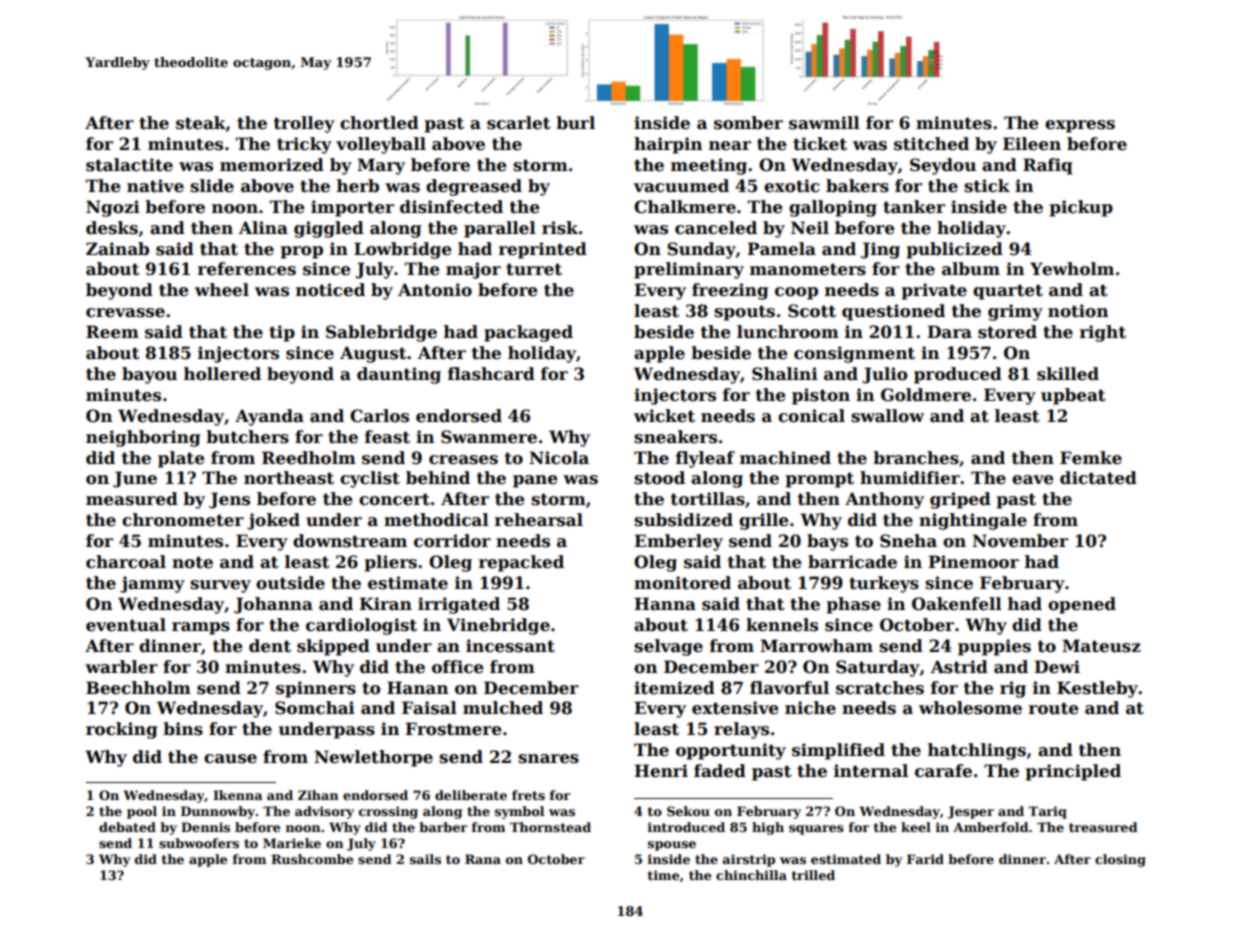 The height and width of the screenshot is (952, 1233). Describe the element at coordinates (510, 646) in the screenshot. I see `incessant` at that location.
